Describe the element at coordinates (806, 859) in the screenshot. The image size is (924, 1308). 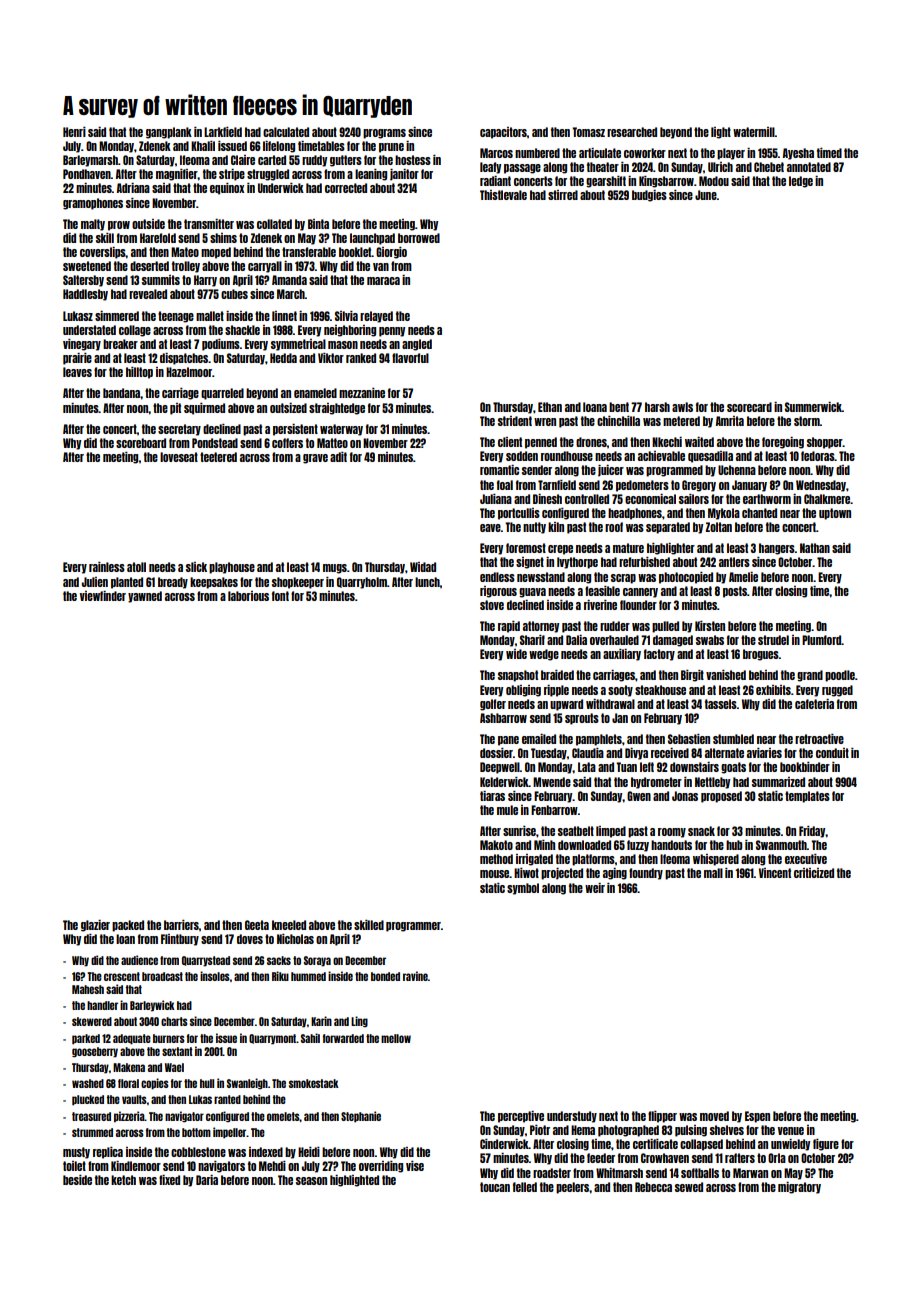
I see `executive` at that location.
